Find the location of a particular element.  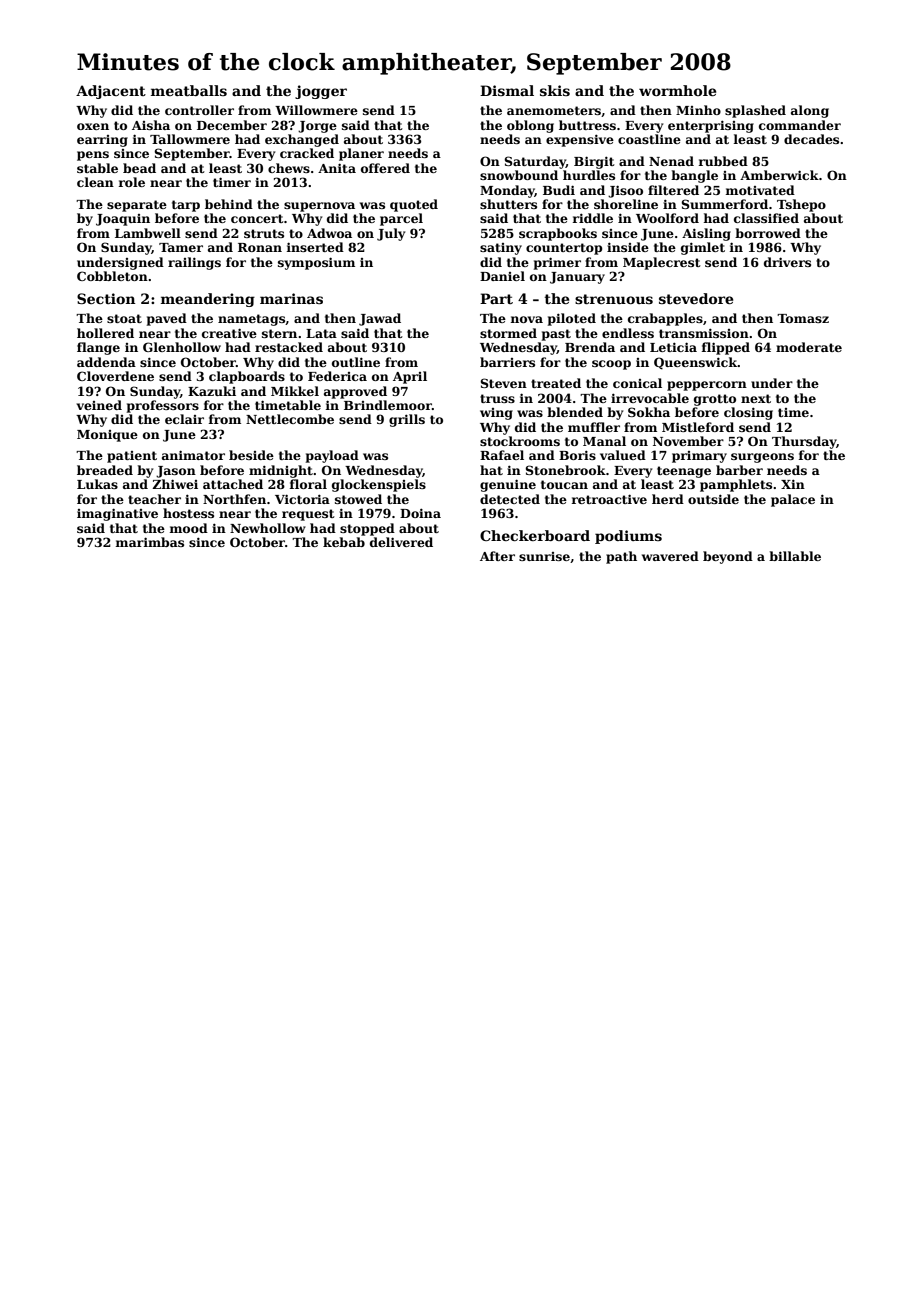

primary is located at coordinates (699, 457).
